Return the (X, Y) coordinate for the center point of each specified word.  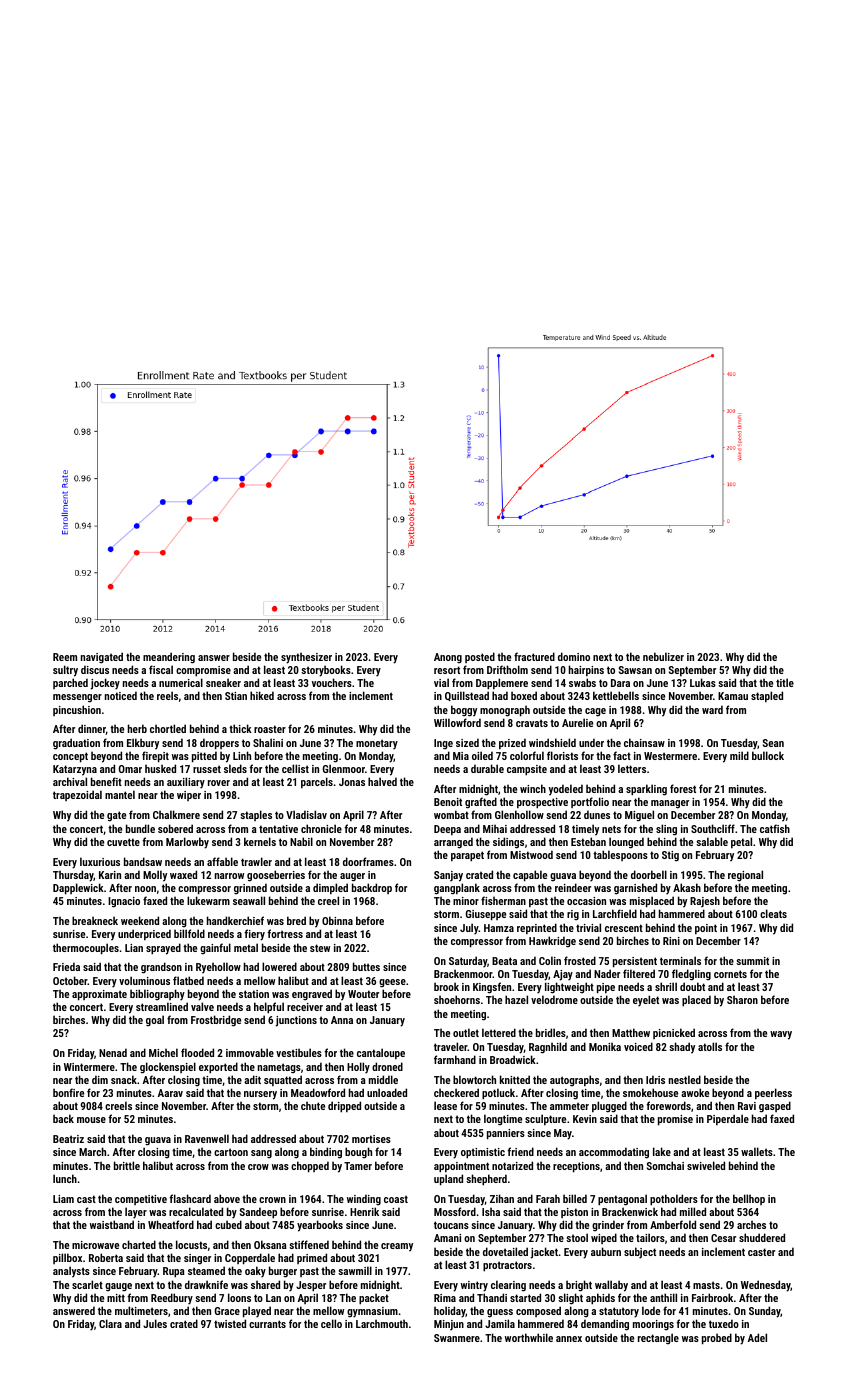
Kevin (585, 1119)
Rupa (174, 1272)
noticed (121, 695)
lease (445, 1105)
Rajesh (705, 902)
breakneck (95, 920)
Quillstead (467, 696)
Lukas (703, 682)
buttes (366, 966)
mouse (91, 1120)
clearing (508, 1286)
